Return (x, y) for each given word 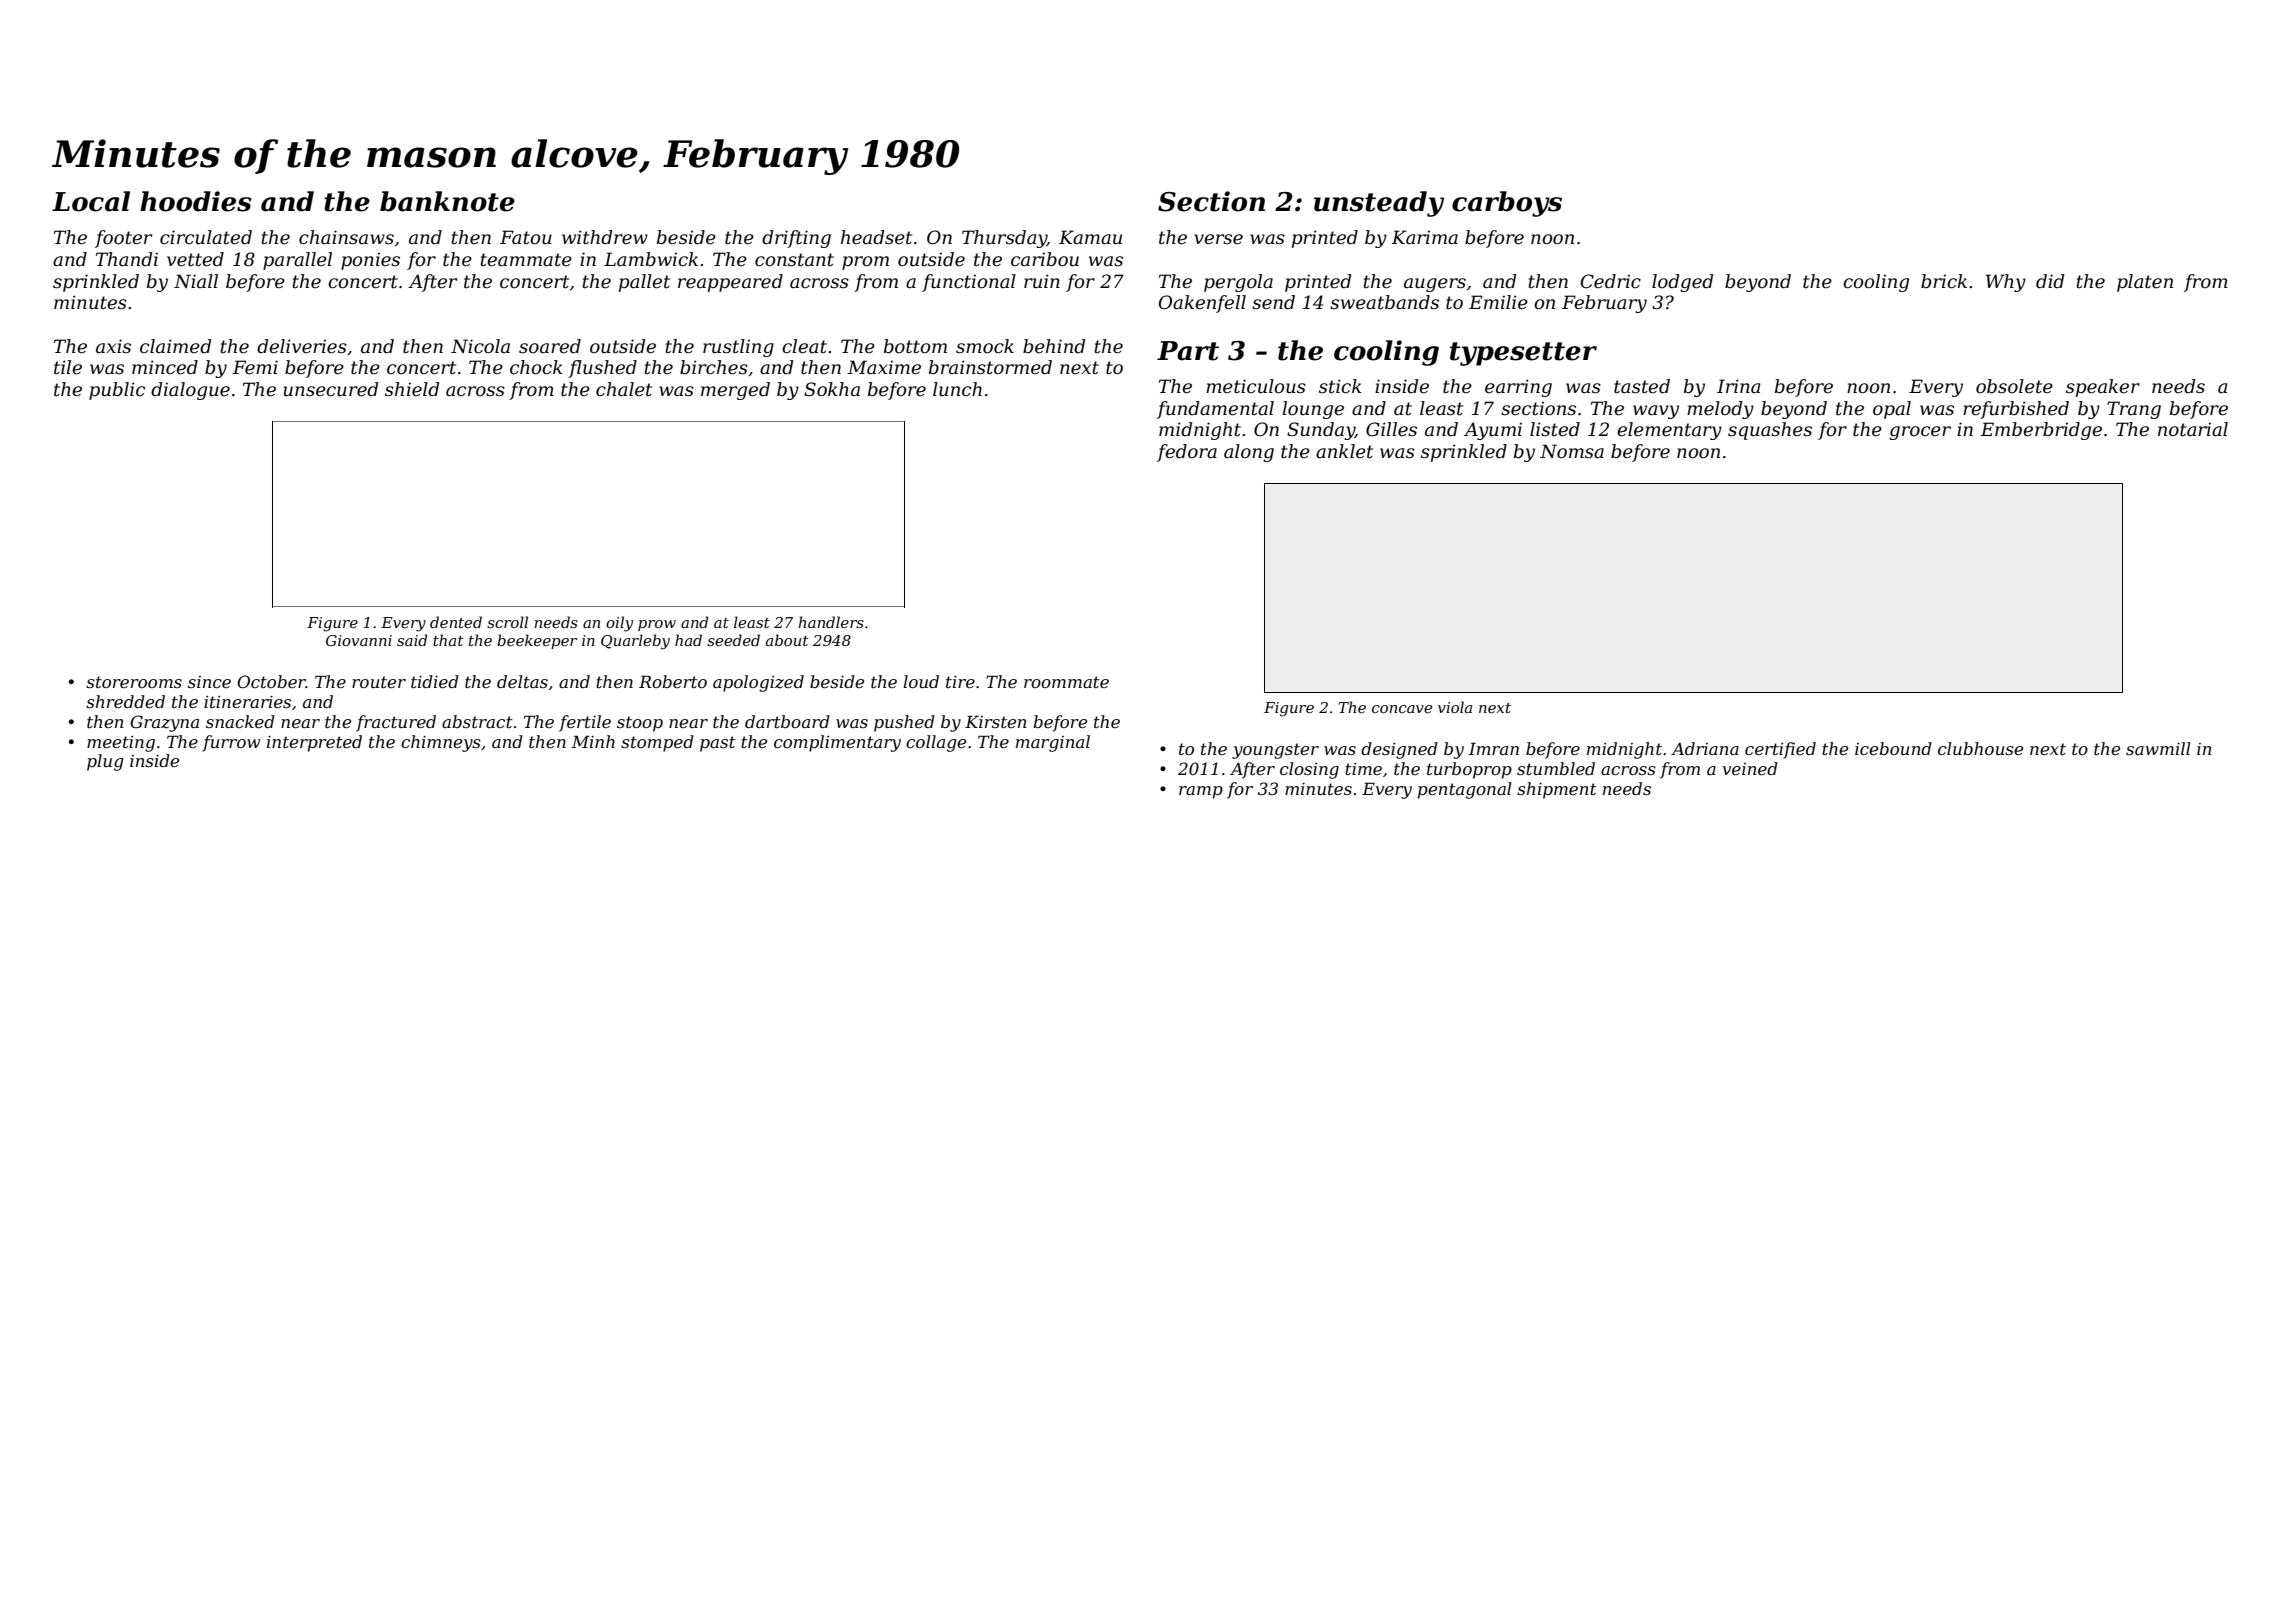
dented (456, 622)
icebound (1893, 748)
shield (412, 389)
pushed (904, 723)
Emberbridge (2041, 431)
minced (165, 367)
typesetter (1523, 354)
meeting (121, 744)
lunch (957, 389)
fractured (396, 723)
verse (1218, 239)
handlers (831, 622)
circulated (206, 237)
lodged (1682, 283)
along (1249, 453)
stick (1340, 386)
